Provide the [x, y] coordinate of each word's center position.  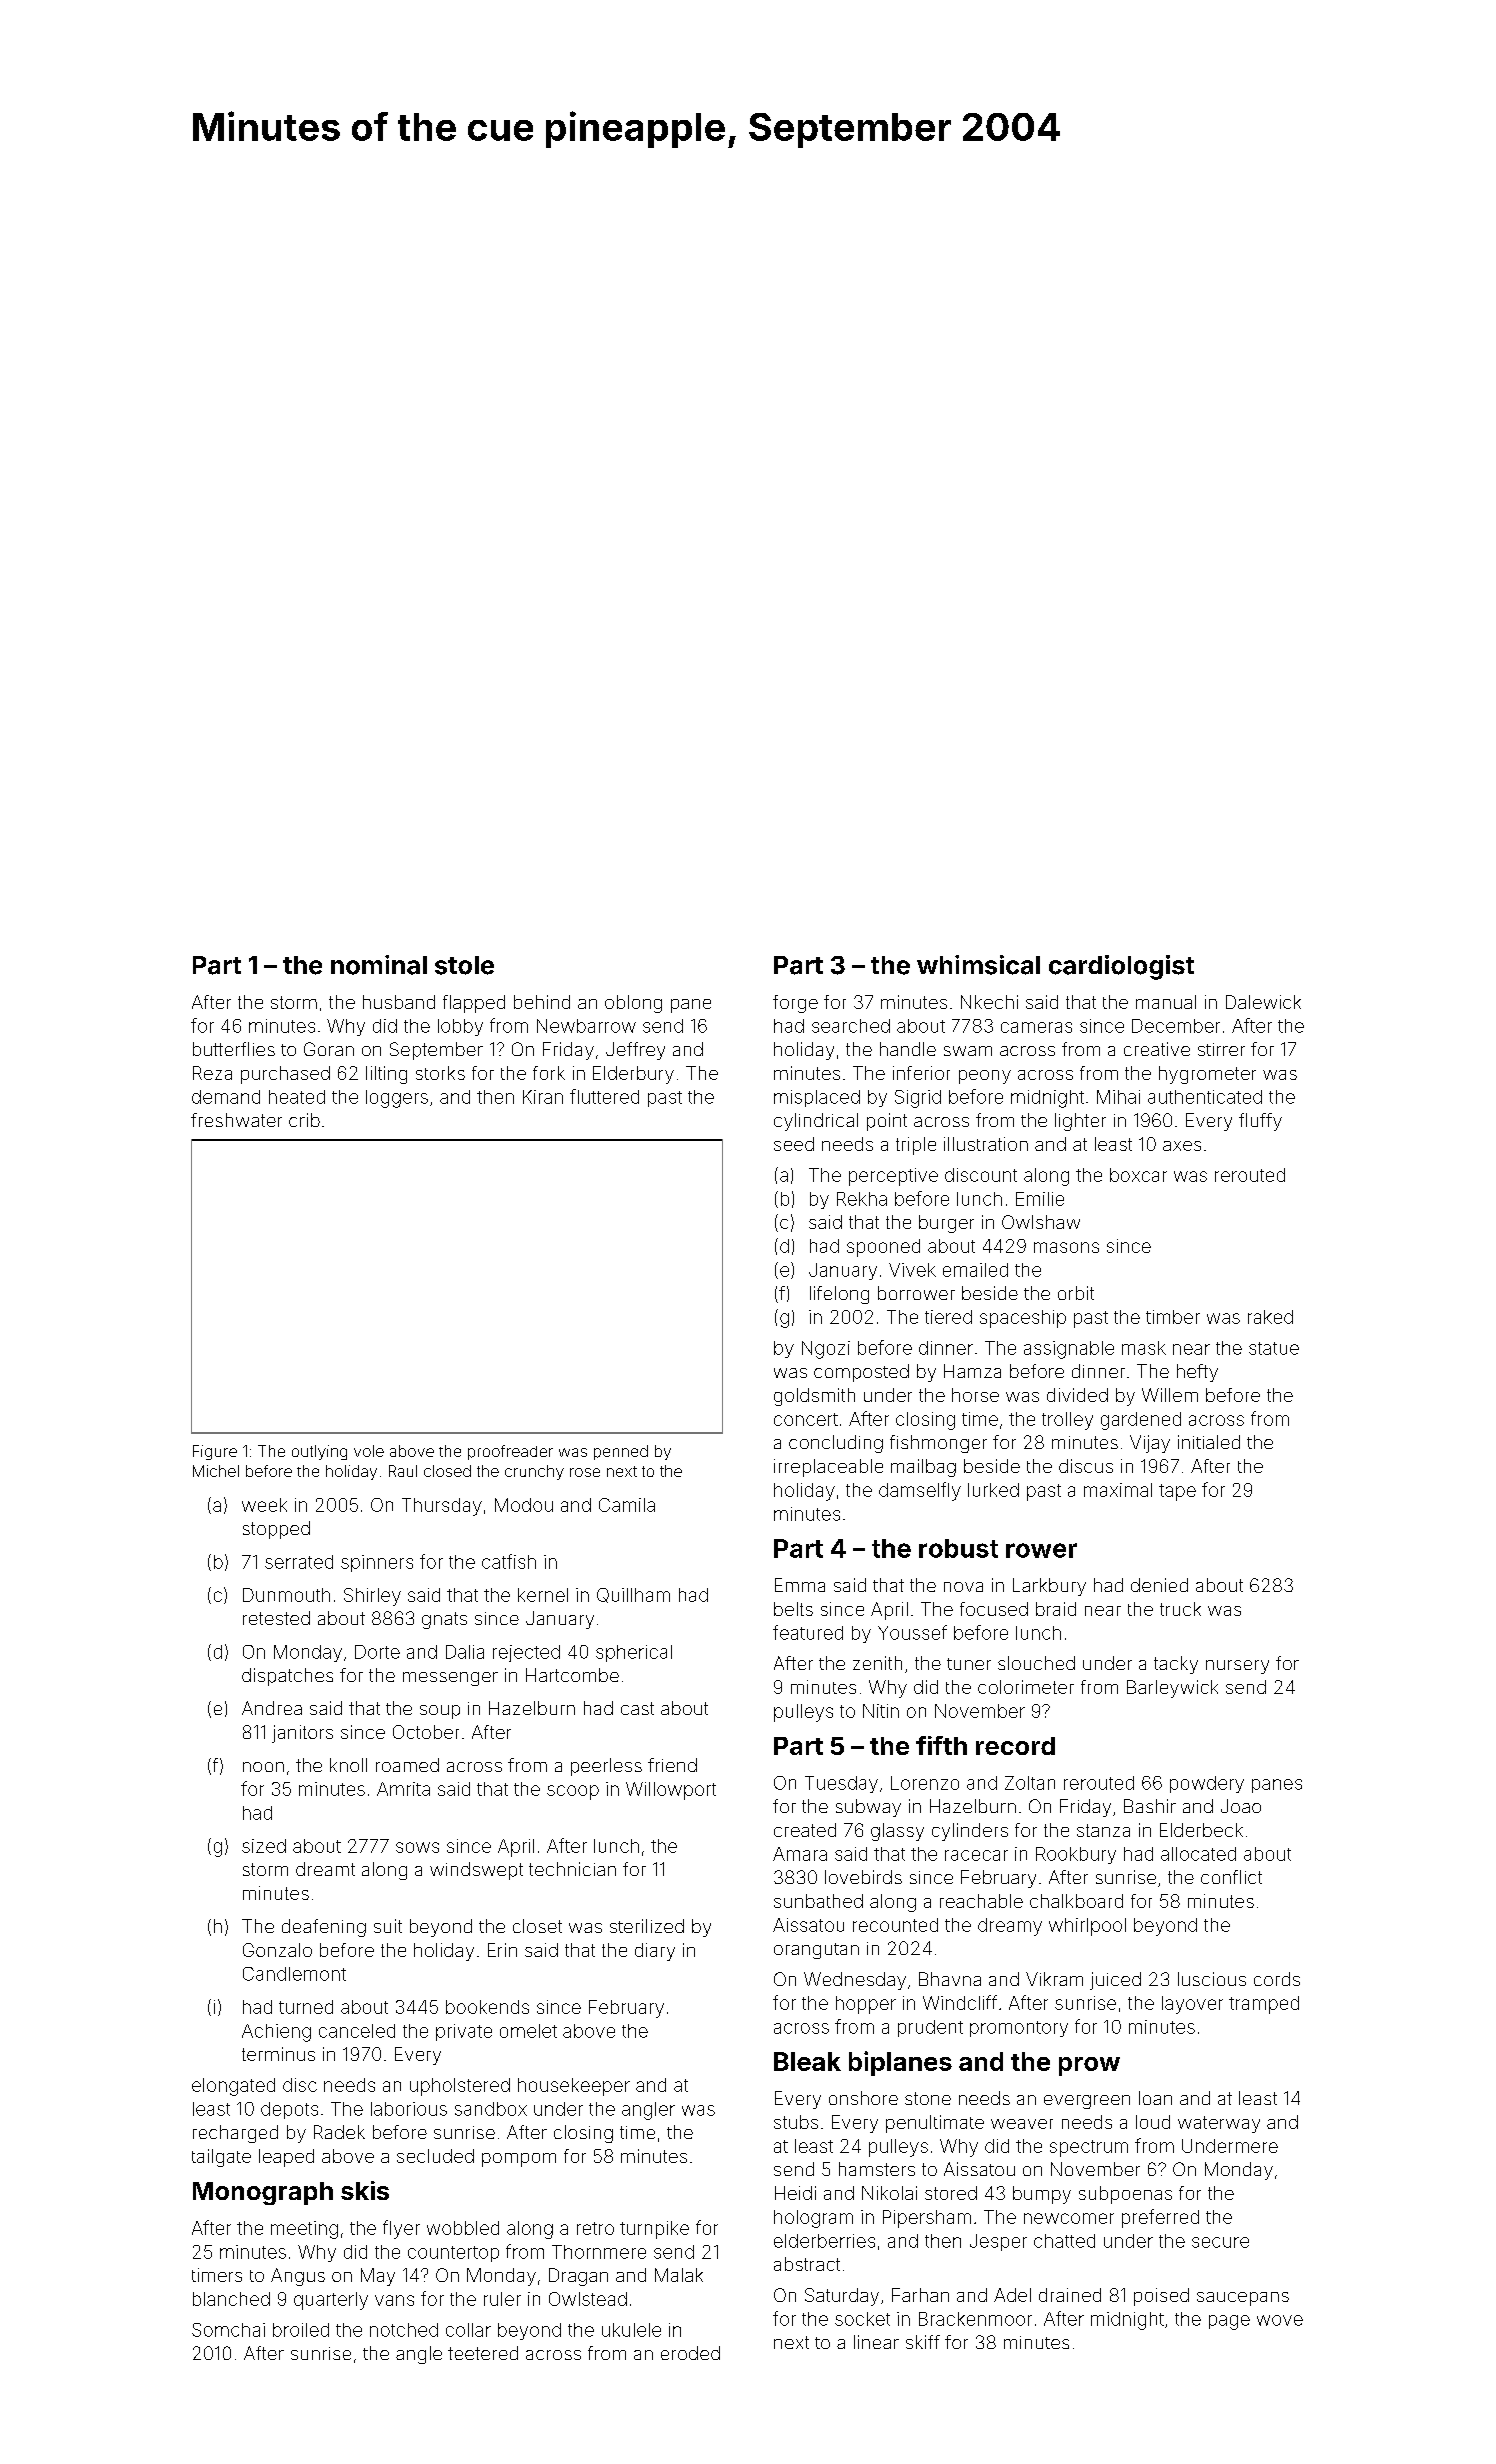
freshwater [236, 1120]
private [464, 2032]
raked [1270, 1317]
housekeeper [574, 2087]
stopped [276, 1530]
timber [1173, 1317]
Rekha [862, 1199]
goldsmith [814, 1397]
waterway [1219, 2124]
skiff [923, 2342]
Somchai [228, 2330]
